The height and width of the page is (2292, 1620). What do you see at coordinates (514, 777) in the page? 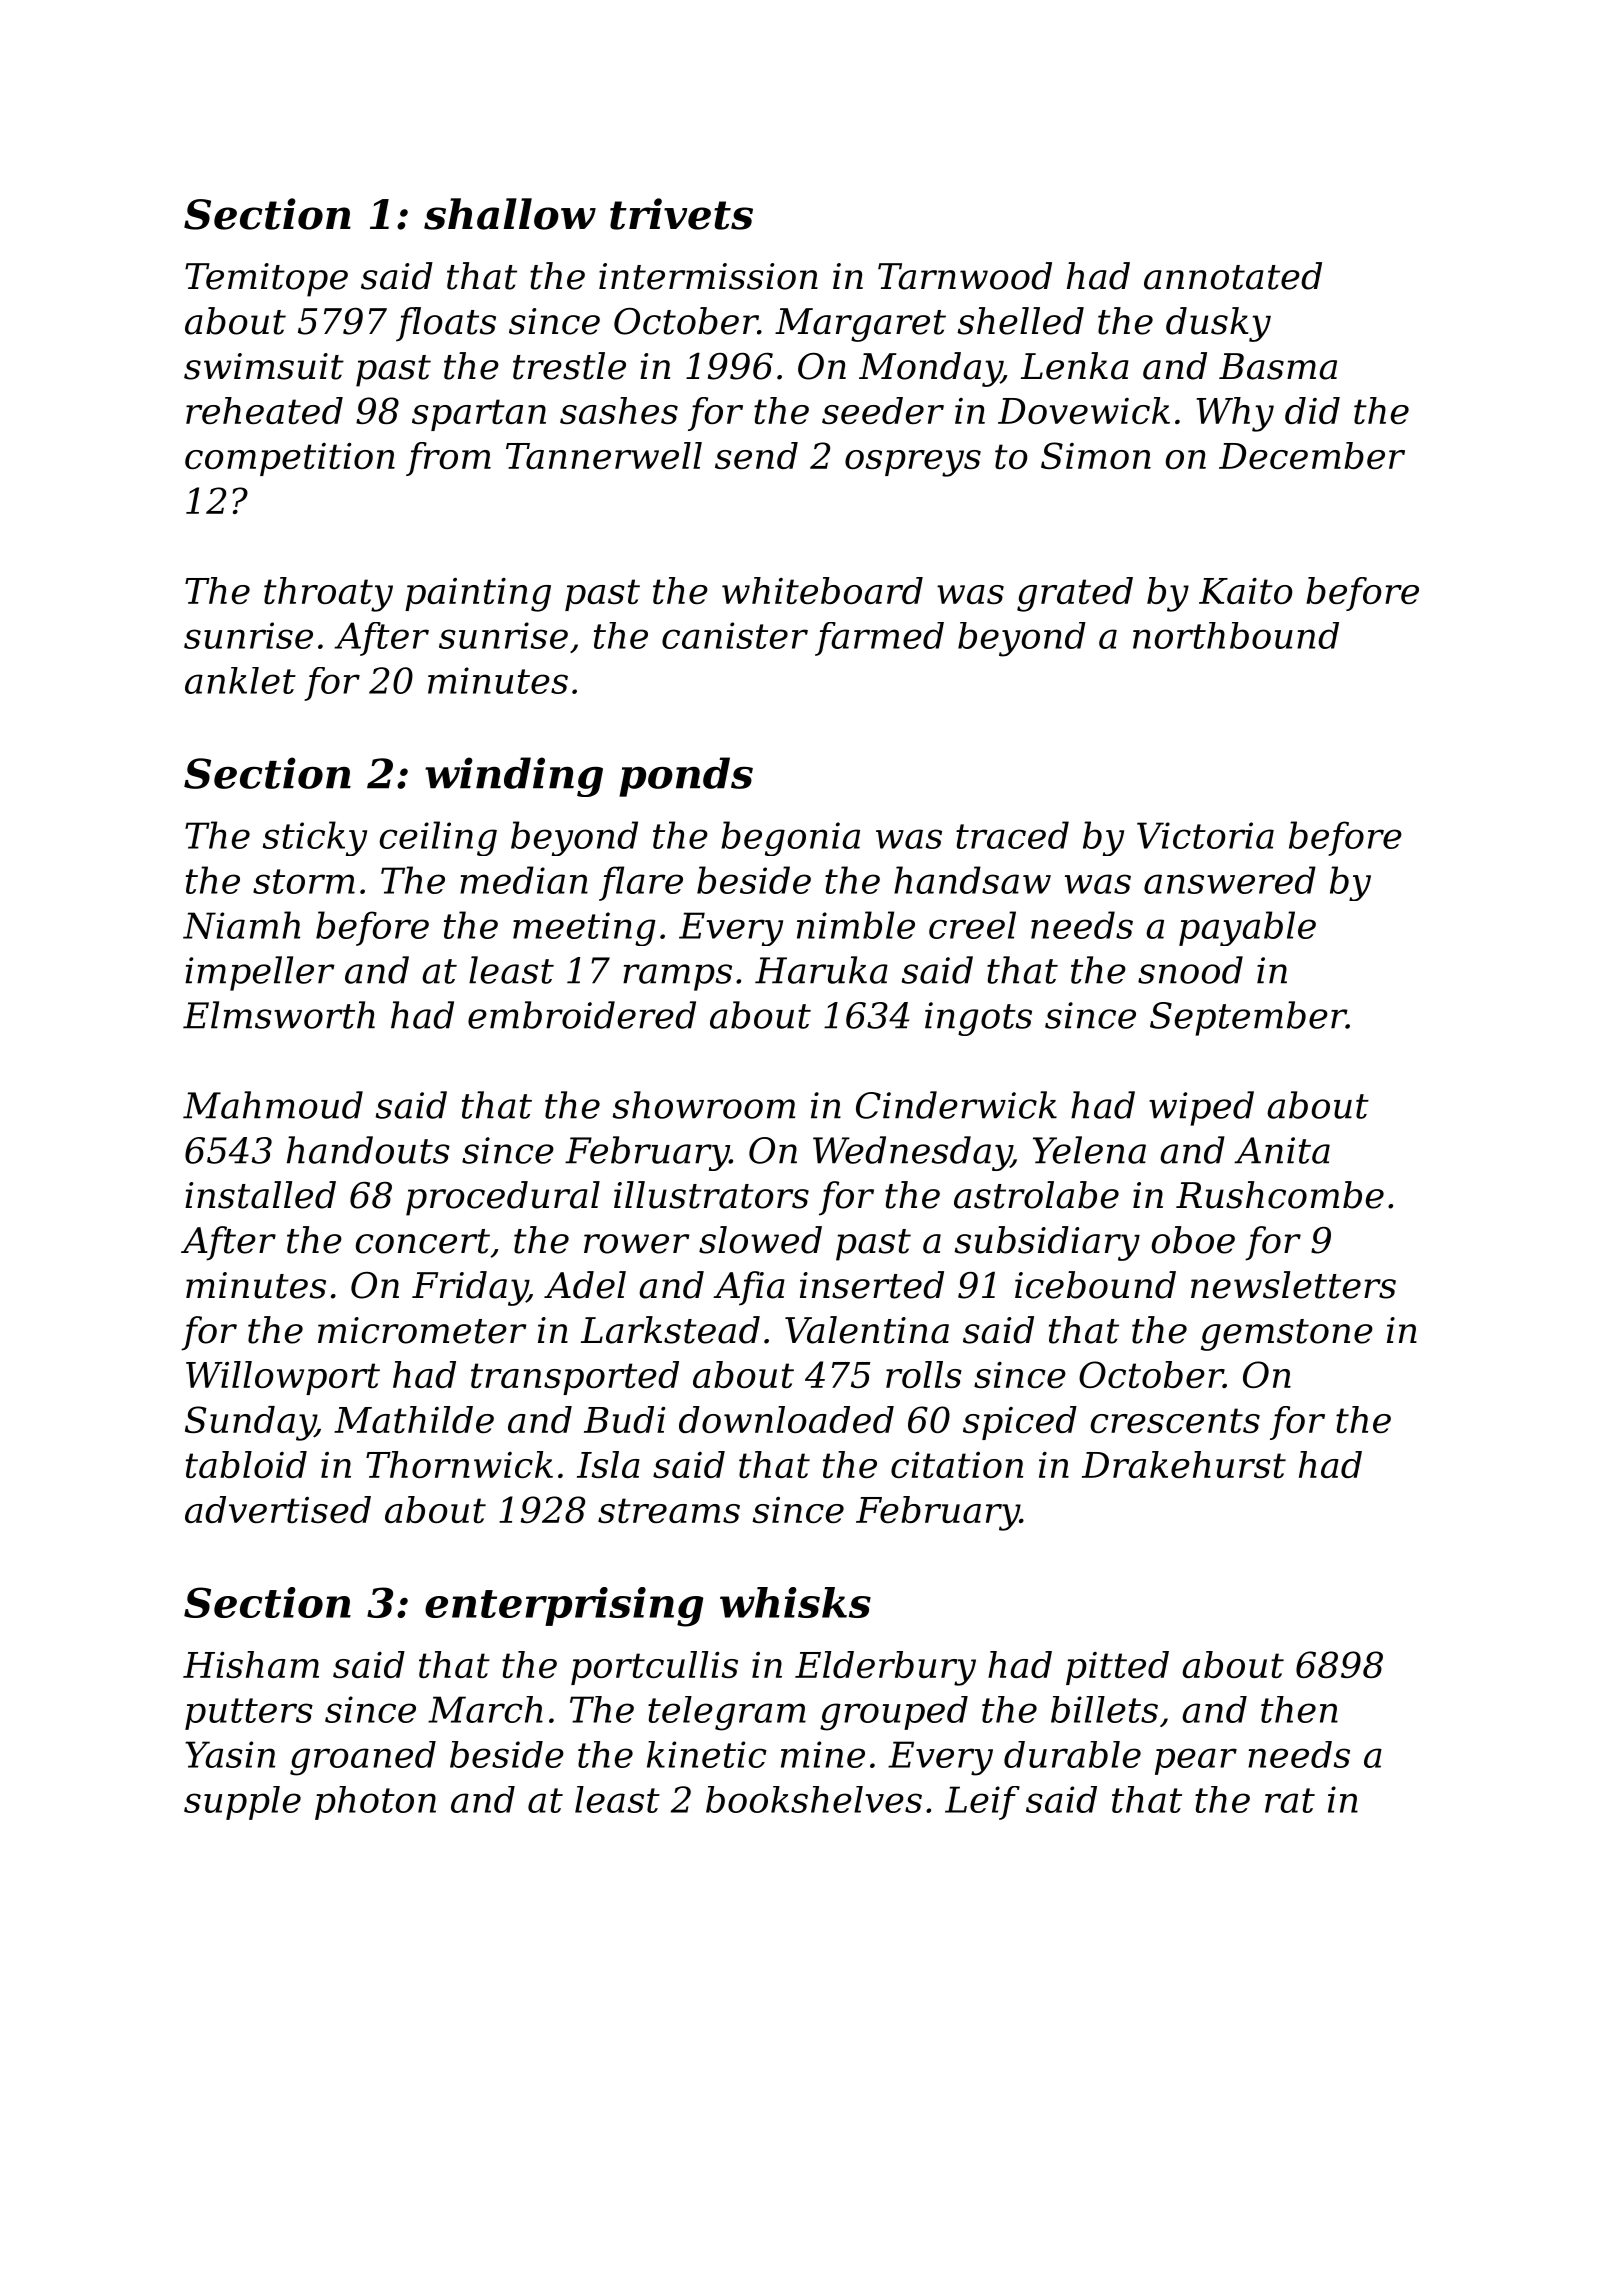
I see `winding` at bounding box center [514, 777].
